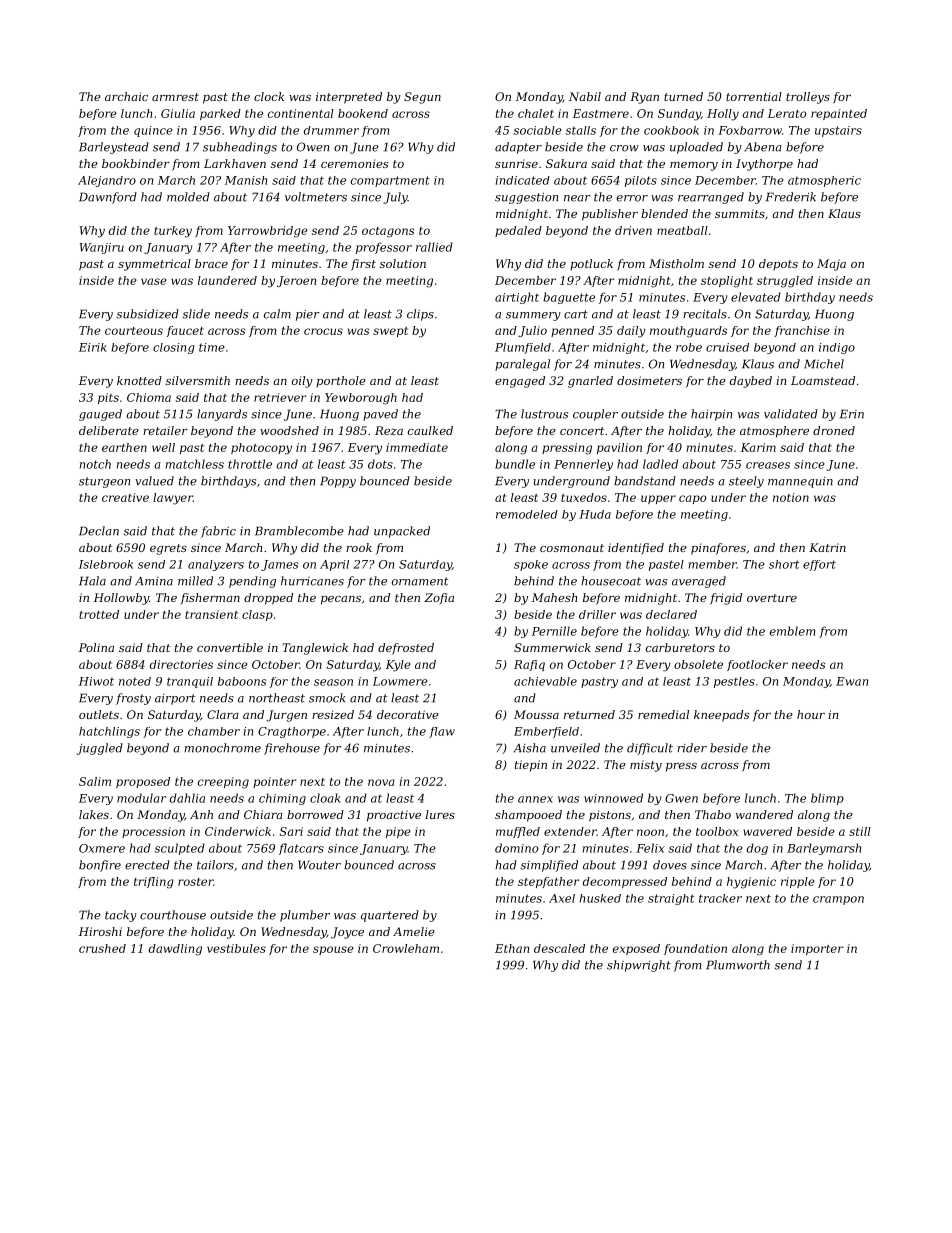 The width and height of the screenshot is (952, 1233). Describe the element at coordinates (102, 848) in the screenshot. I see `Oxmere` at that location.
